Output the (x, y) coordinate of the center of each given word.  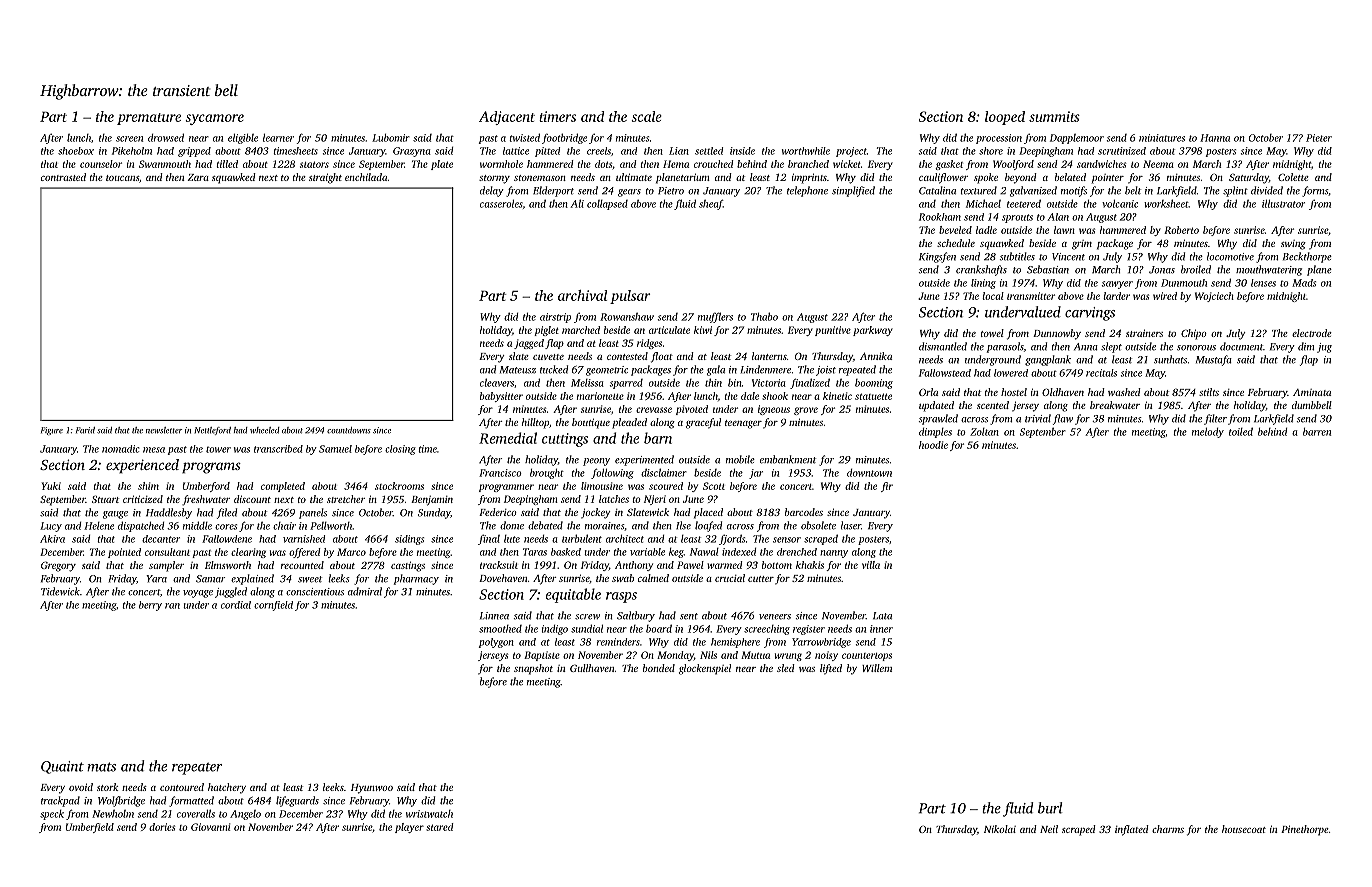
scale (646, 116)
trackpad (60, 801)
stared (440, 827)
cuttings (565, 440)
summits (1054, 116)
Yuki (51, 486)
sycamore (214, 119)
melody (1208, 432)
